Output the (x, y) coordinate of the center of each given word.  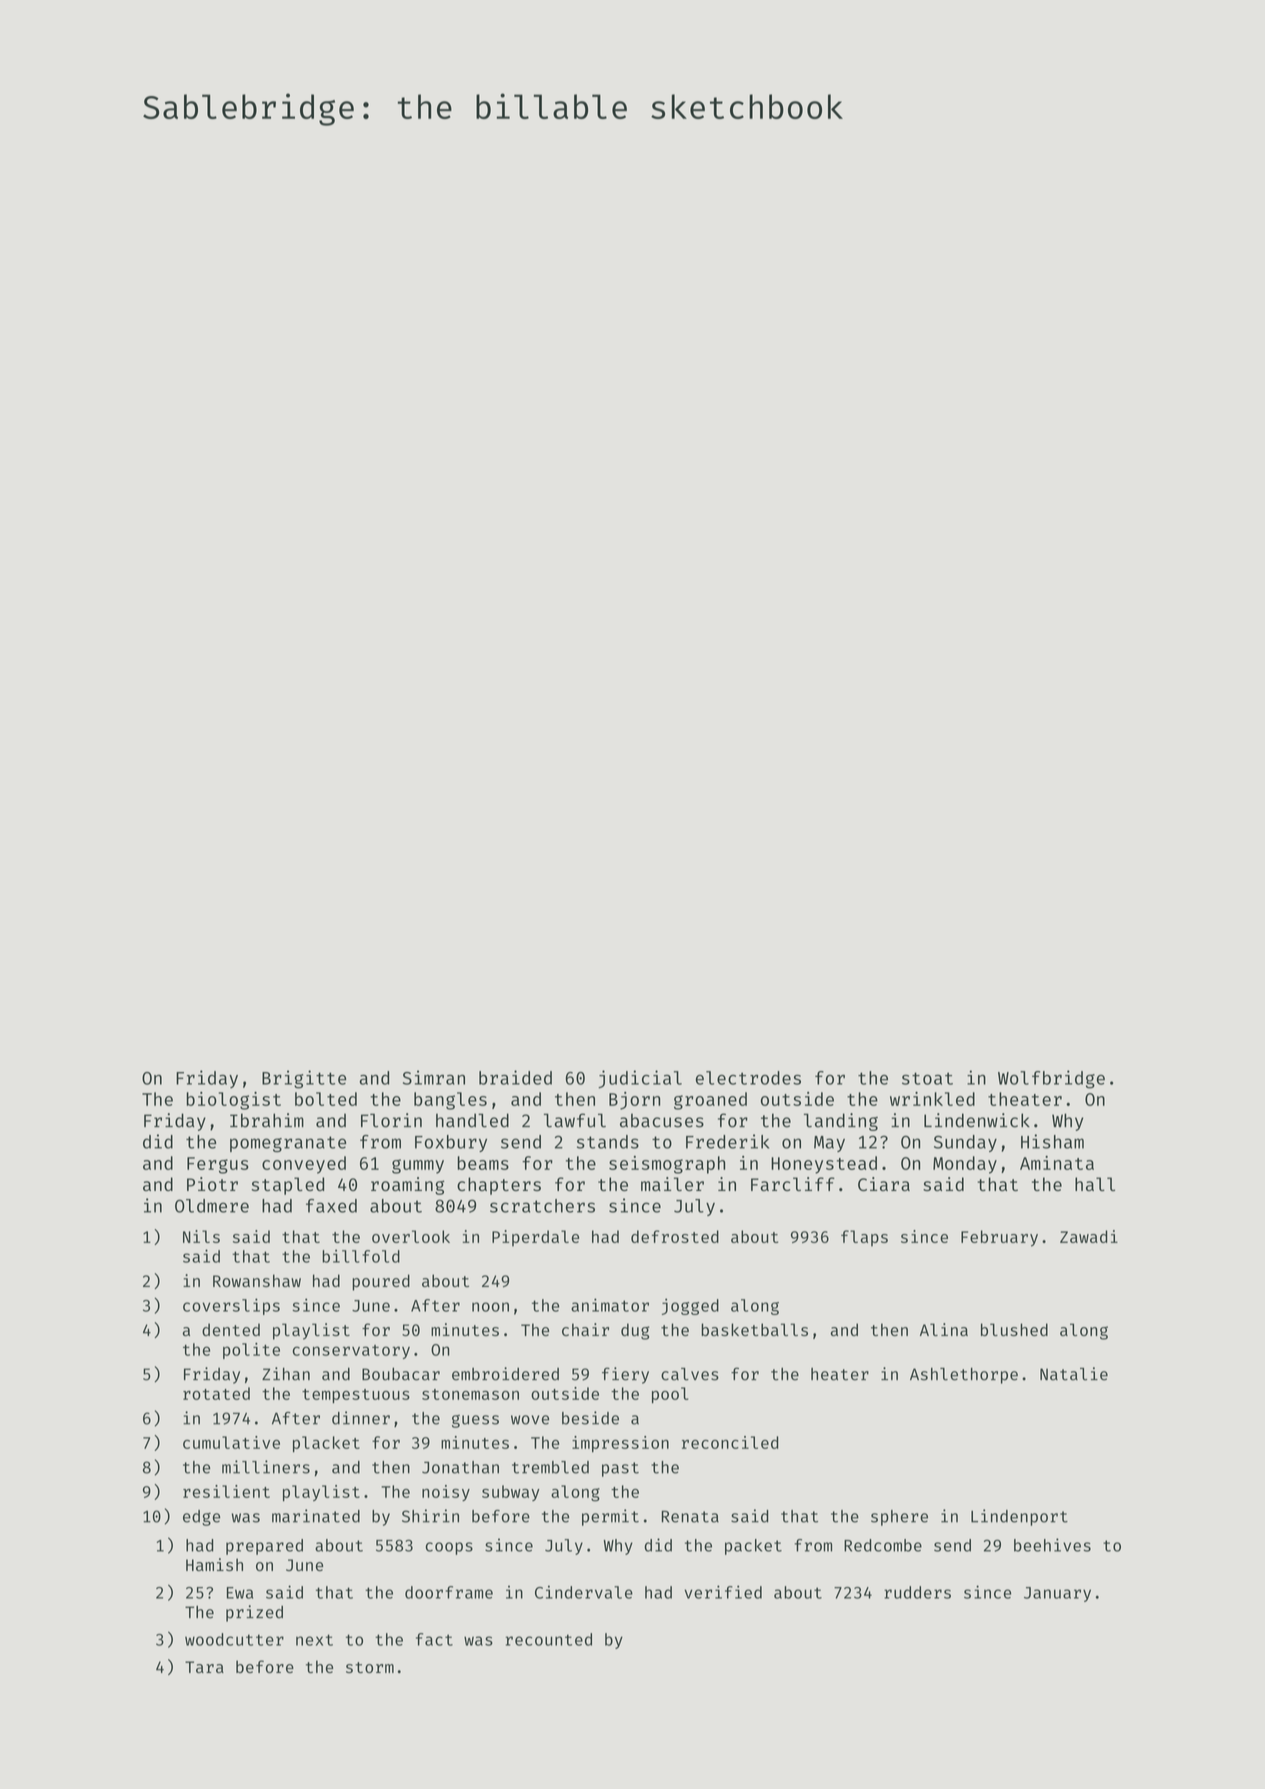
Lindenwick (977, 1120)
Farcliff (793, 1184)
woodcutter (234, 1639)
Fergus (218, 1165)
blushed (1014, 1329)
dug (635, 1331)
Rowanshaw (257, 1280)
